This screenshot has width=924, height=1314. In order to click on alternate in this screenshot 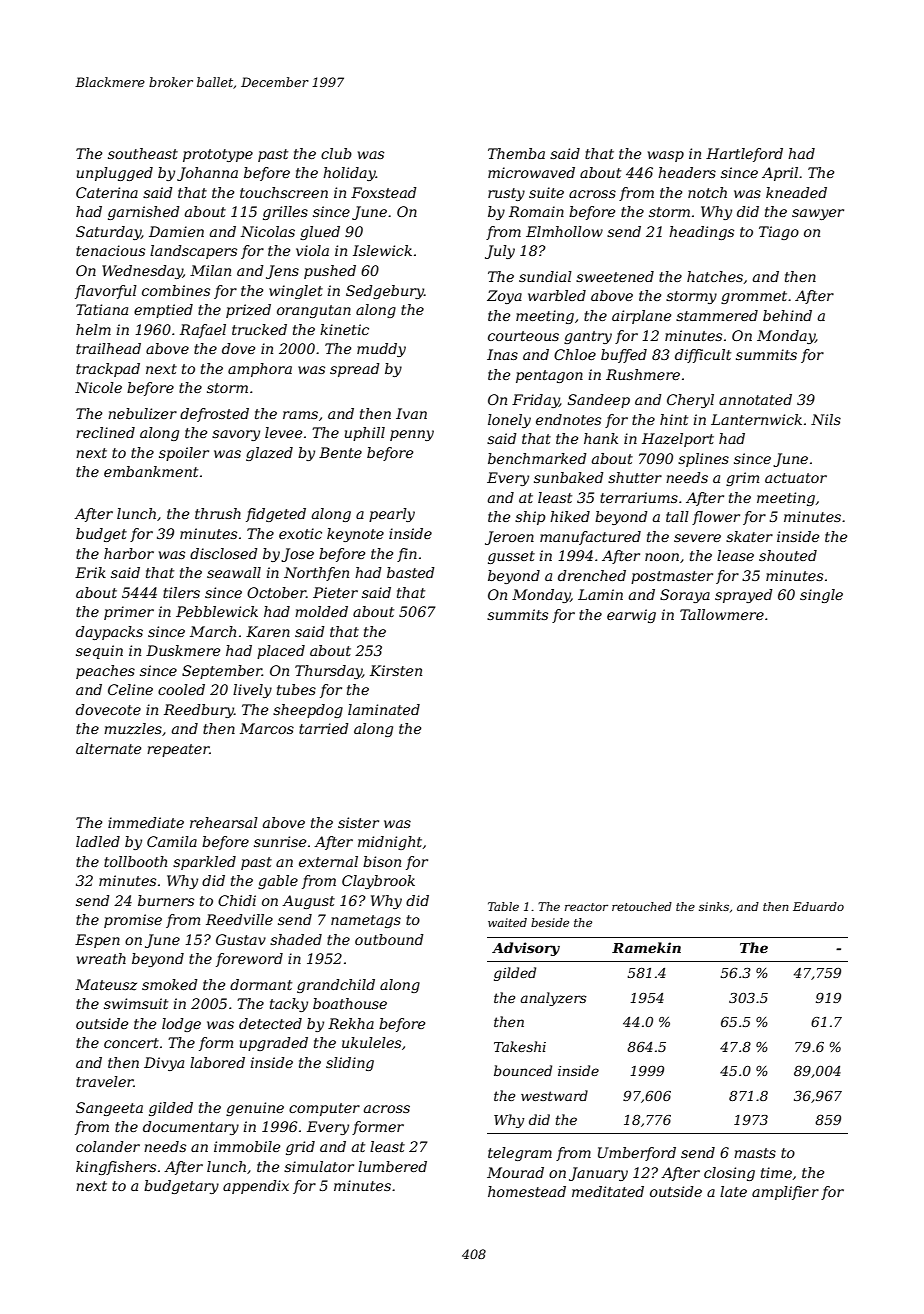, I will do `click(108, 748)`.
